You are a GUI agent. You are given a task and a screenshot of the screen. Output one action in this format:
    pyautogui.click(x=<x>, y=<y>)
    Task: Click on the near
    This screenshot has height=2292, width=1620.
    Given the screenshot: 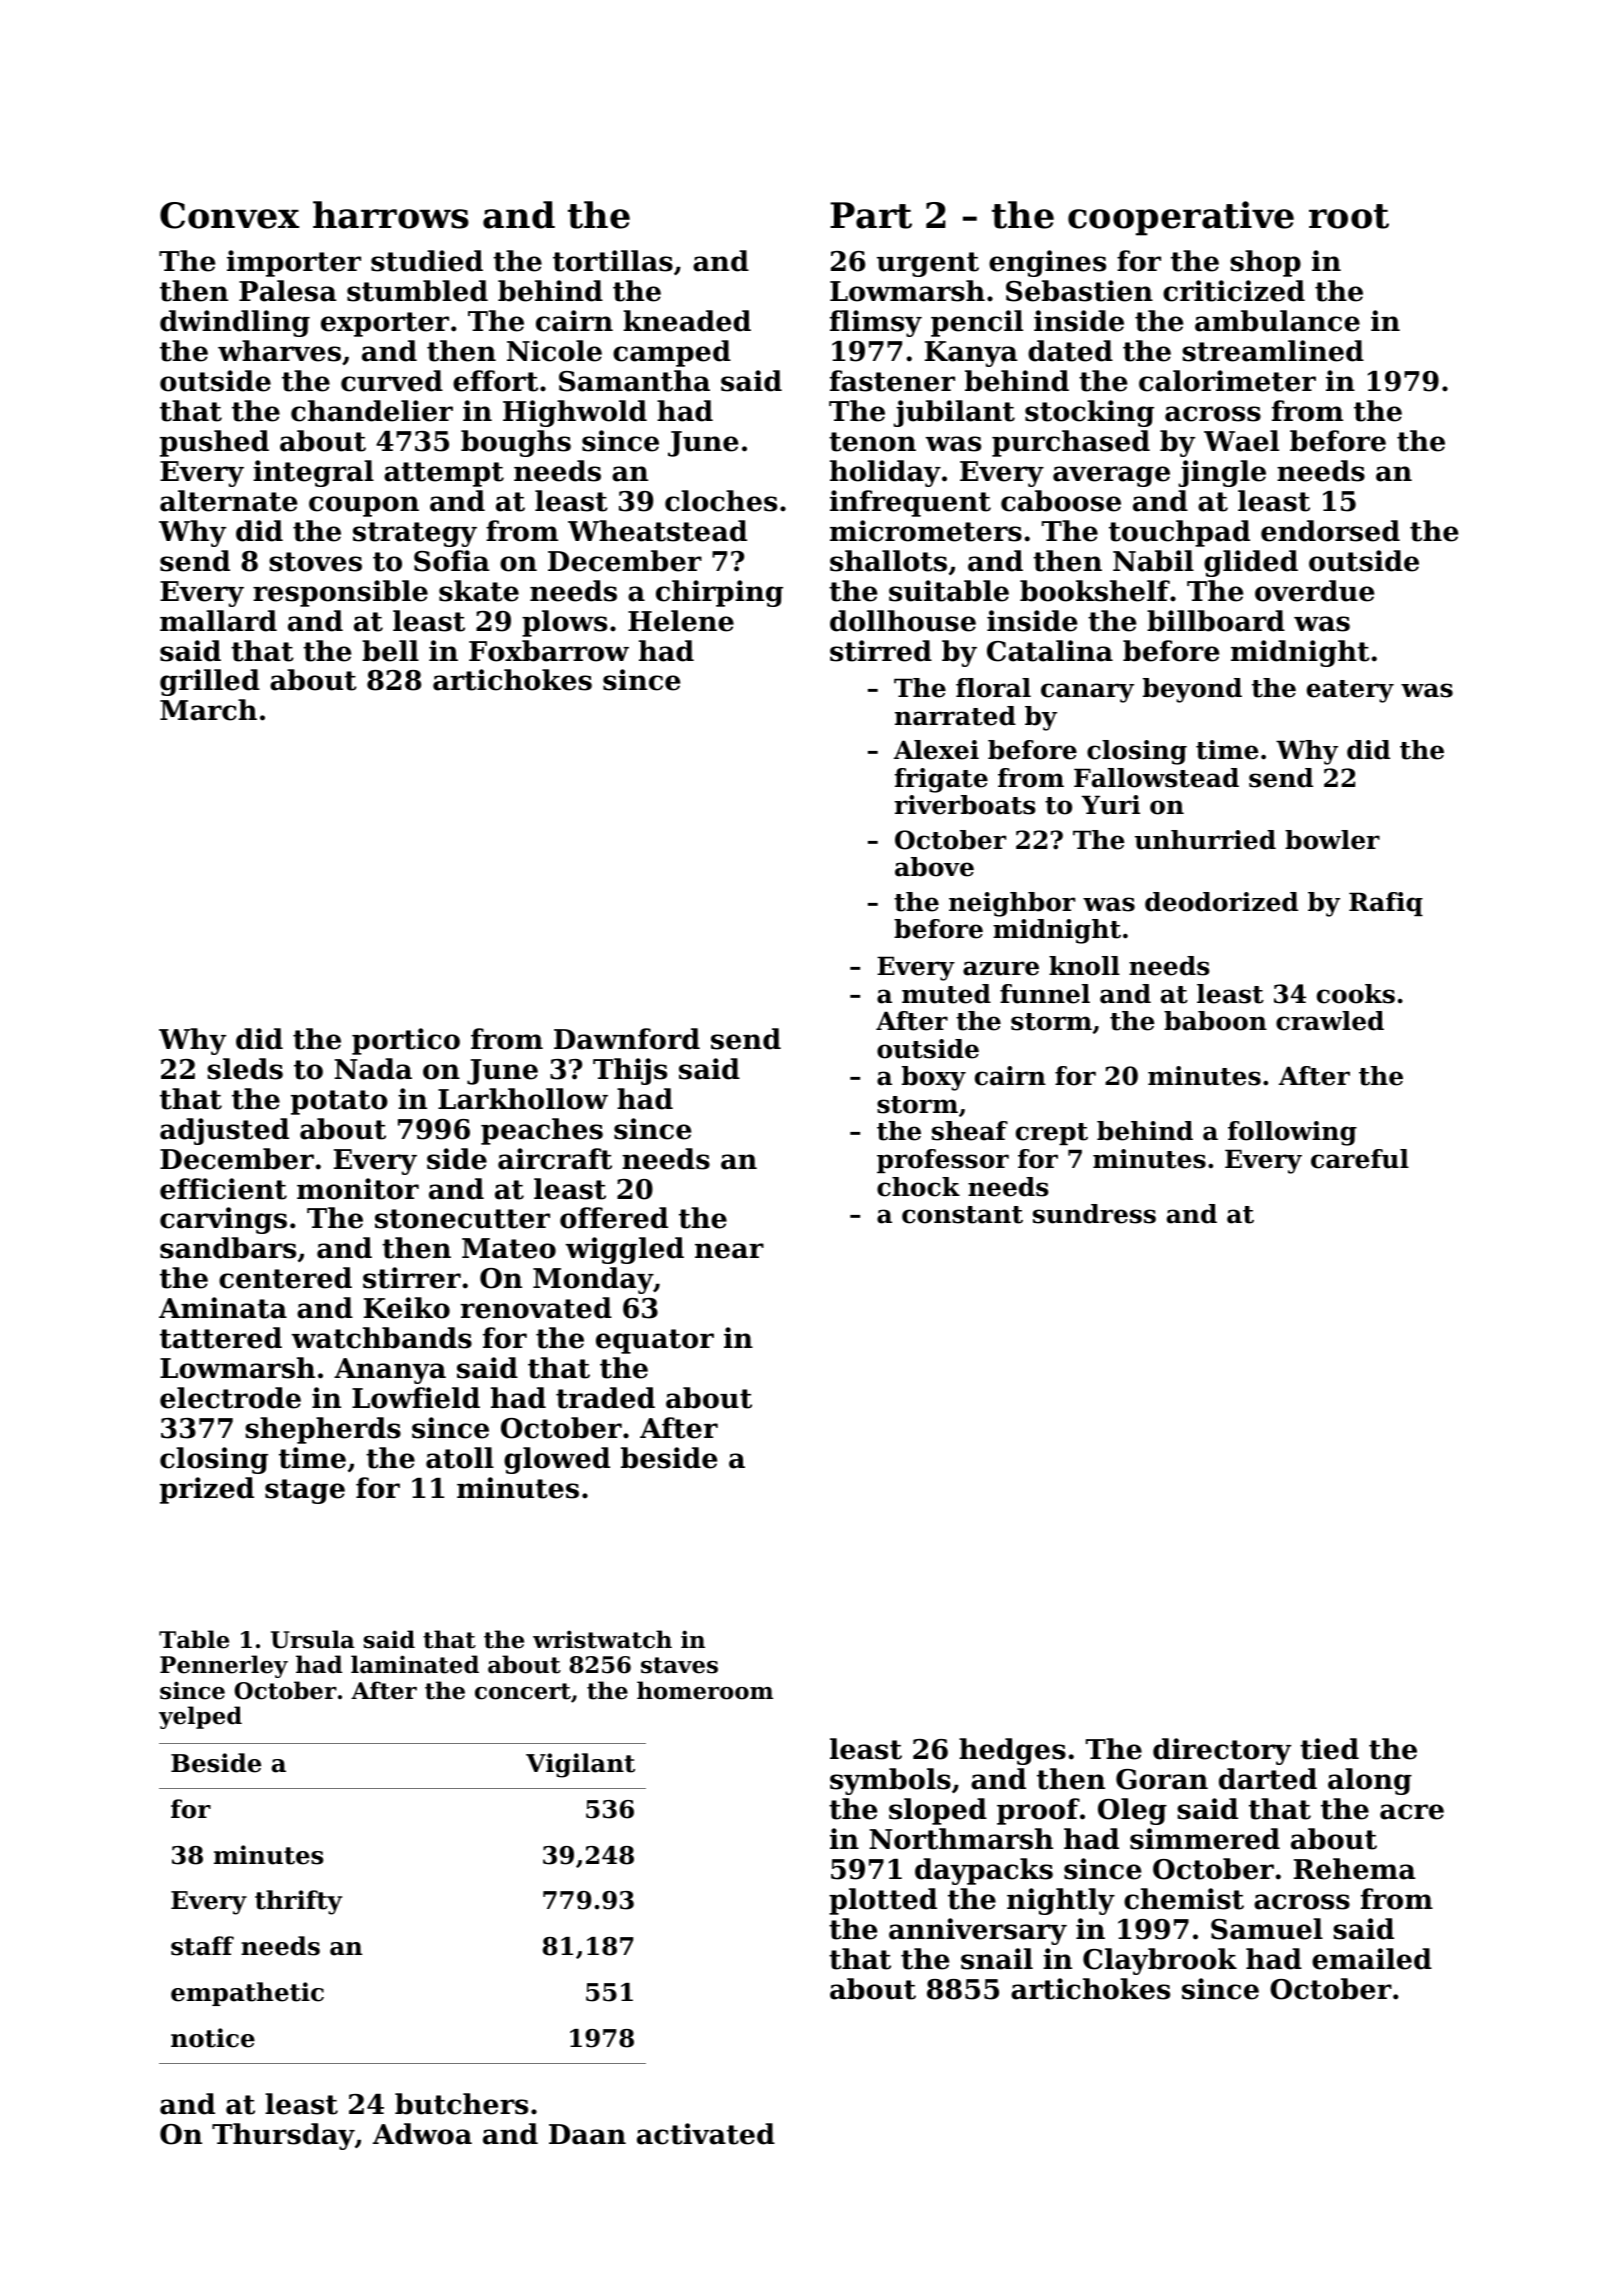 What is the action you would take?
    pyautogui.click(x=729, y=1251)
